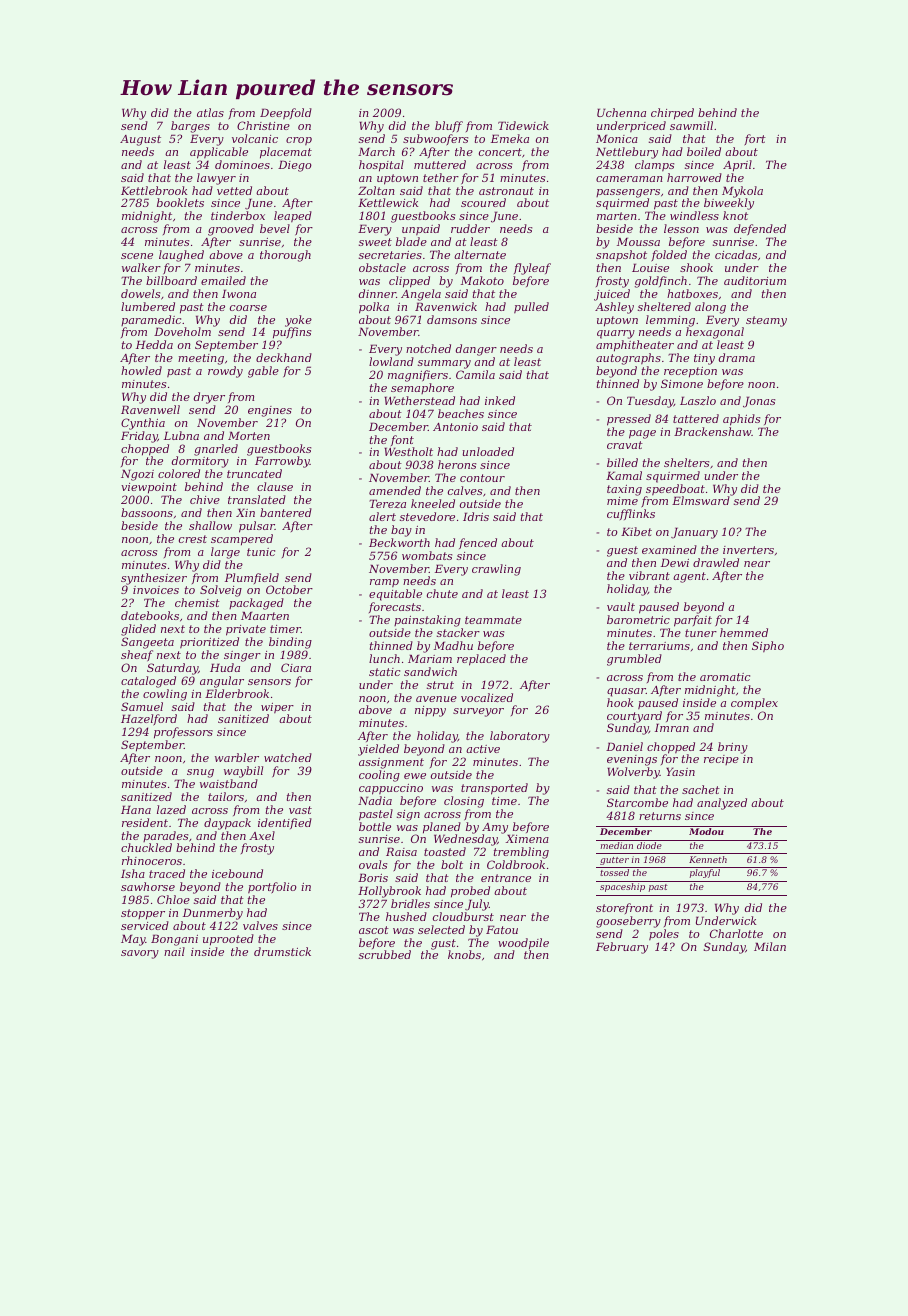 This screenshot has width=908, height=1316. Describe the element at coordinates (395, 595) in the screenshot. I see `equitable` at that location.
